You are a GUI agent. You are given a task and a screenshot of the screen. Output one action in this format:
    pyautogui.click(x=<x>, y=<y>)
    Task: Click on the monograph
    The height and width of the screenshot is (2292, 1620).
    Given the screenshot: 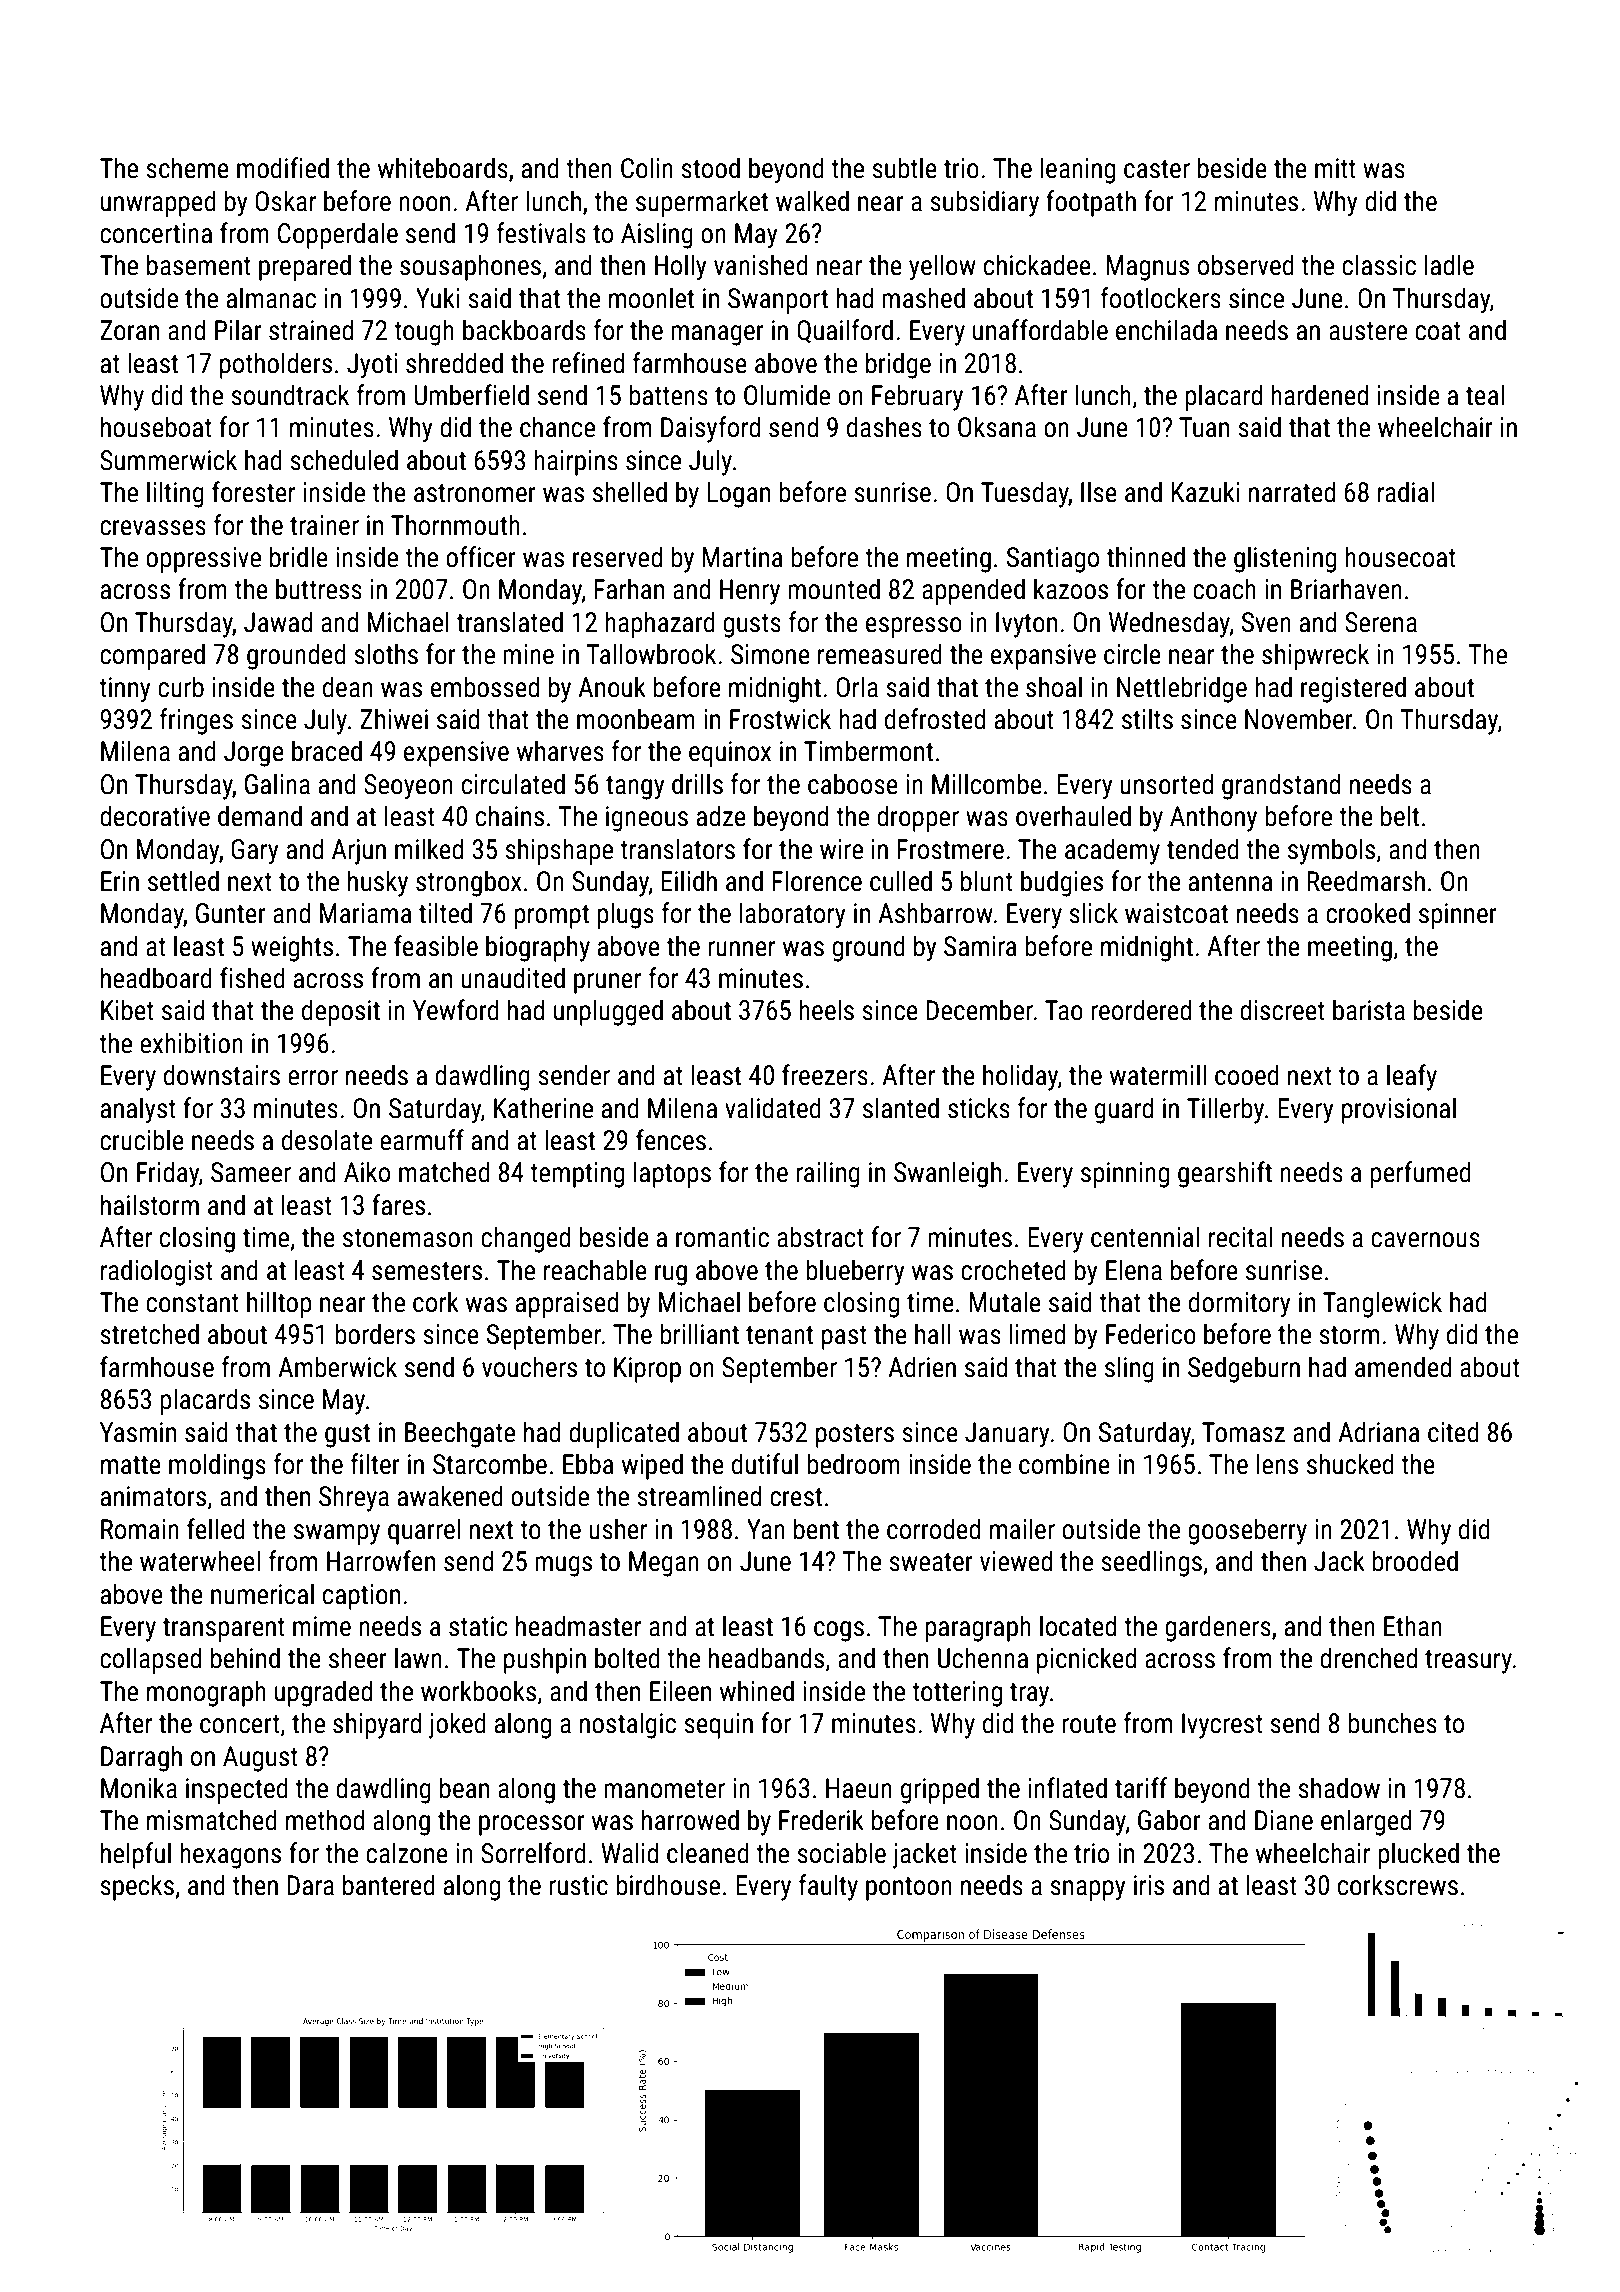 What is the action you would take?
    pyautogui.click(x=206, y=1693)
